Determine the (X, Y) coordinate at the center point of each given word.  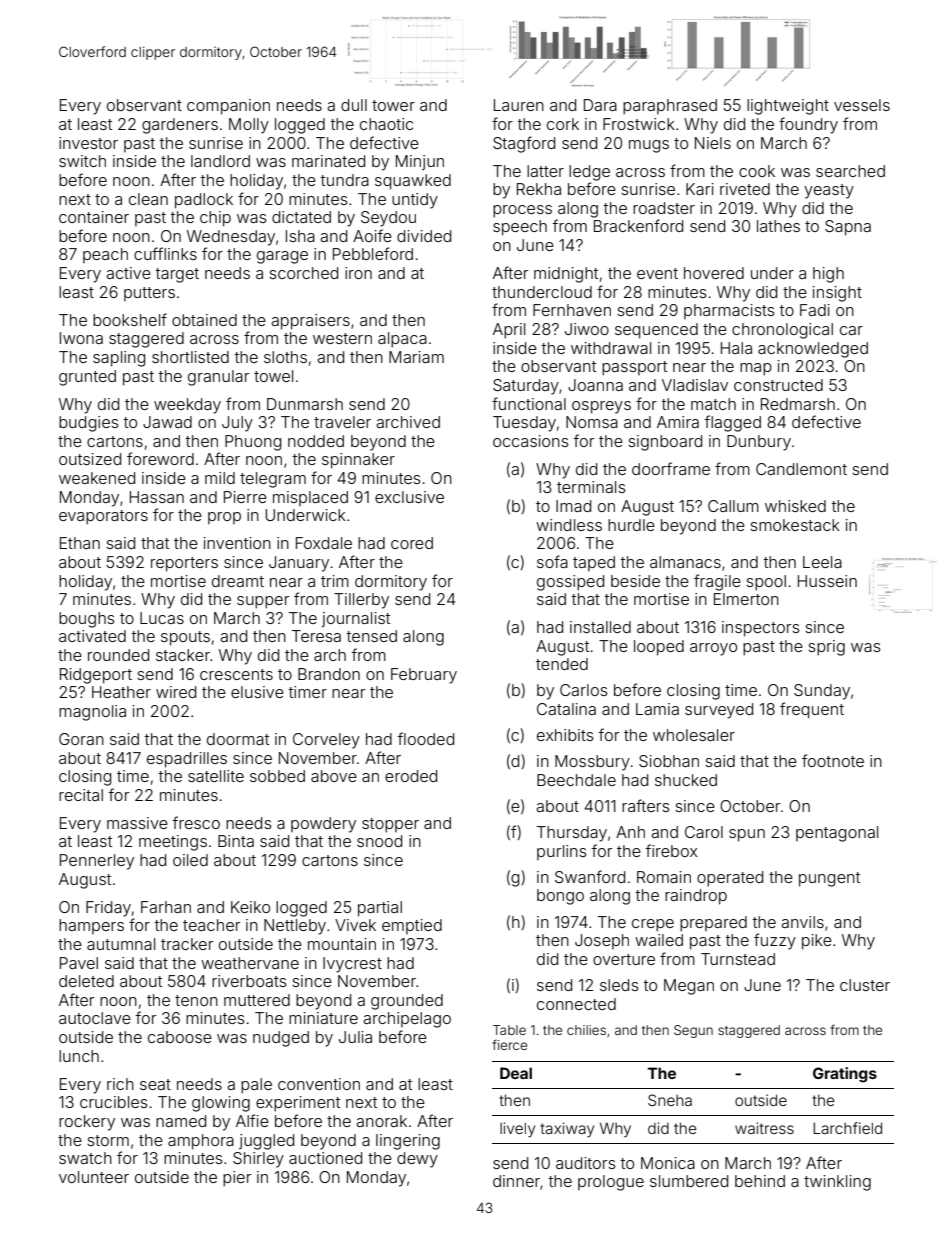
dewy (417, 1160)
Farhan (166, 907)
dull (354, 105)
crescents (236, 674)
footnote (833, 760)
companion (228, 107)
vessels (862, 105)
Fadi (815, 310)
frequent (812, 710)
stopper (390, 825)
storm (108, 1140)
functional (529, 403)
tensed (371, 636)
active (128, 273)
